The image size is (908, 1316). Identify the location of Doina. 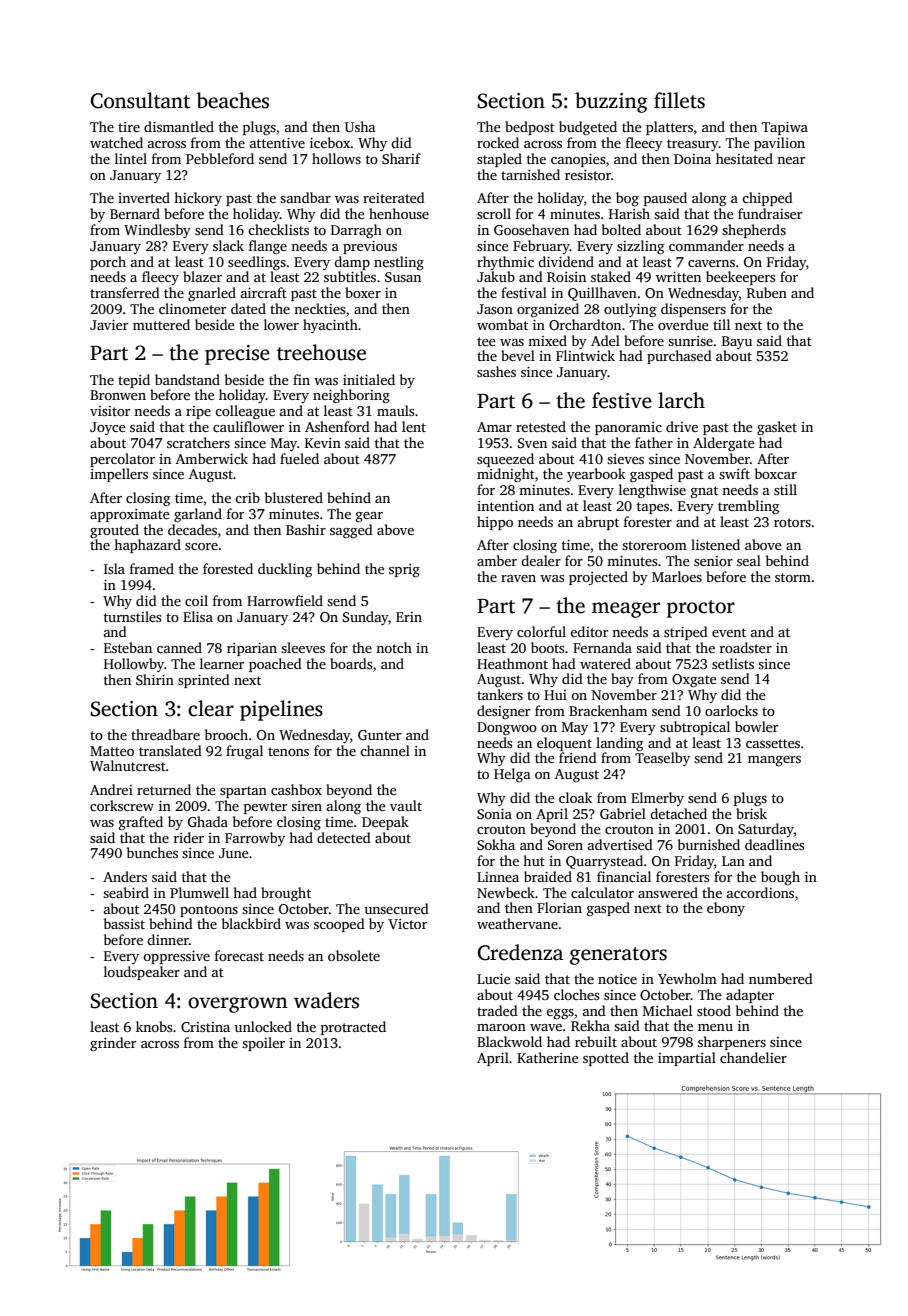
(692, 159).
